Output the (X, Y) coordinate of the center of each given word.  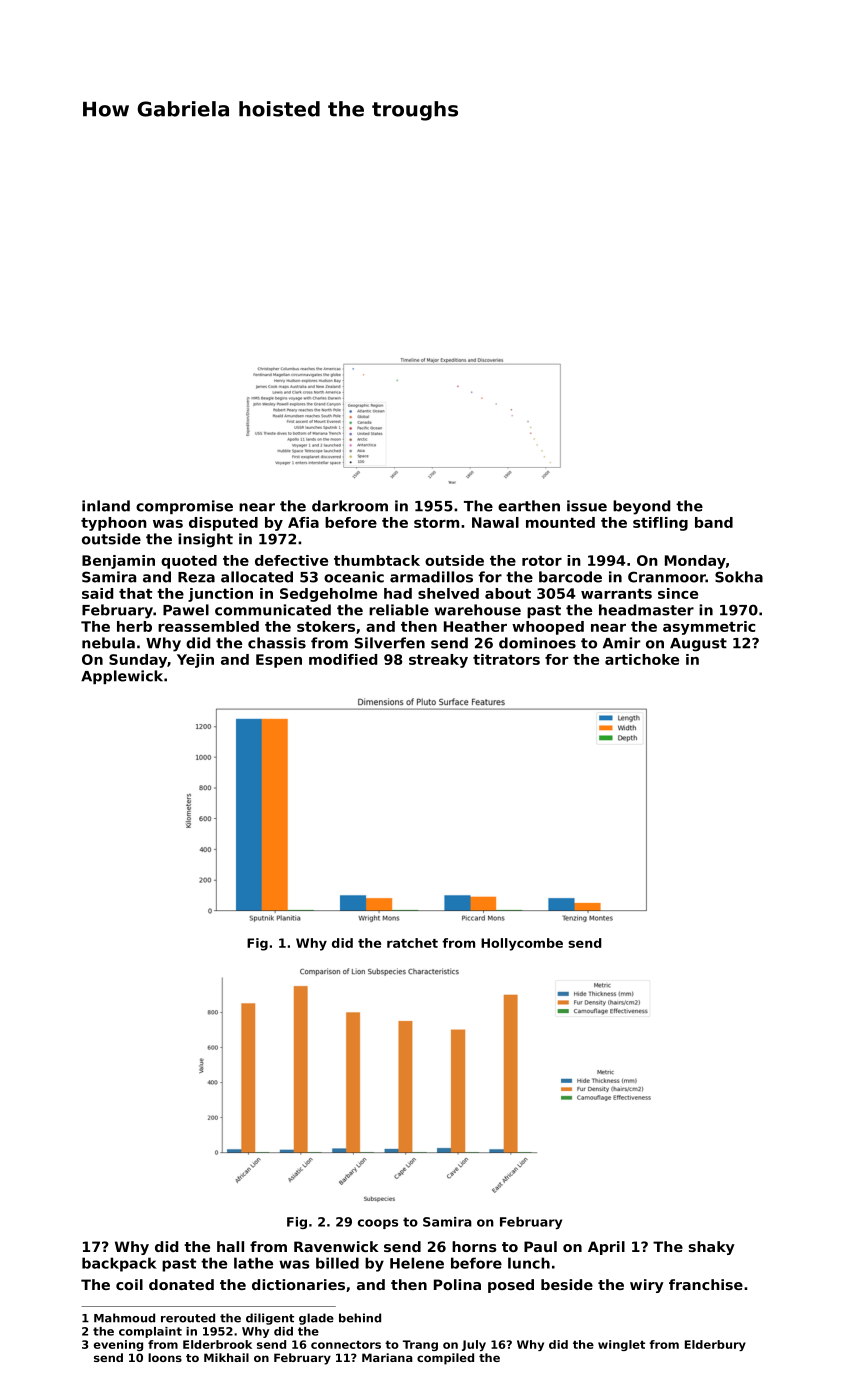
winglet (621, 1345)
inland (106, 506)
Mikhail (226, 1357)
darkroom (350, 506)
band (714, 522)
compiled (445, 1359)
